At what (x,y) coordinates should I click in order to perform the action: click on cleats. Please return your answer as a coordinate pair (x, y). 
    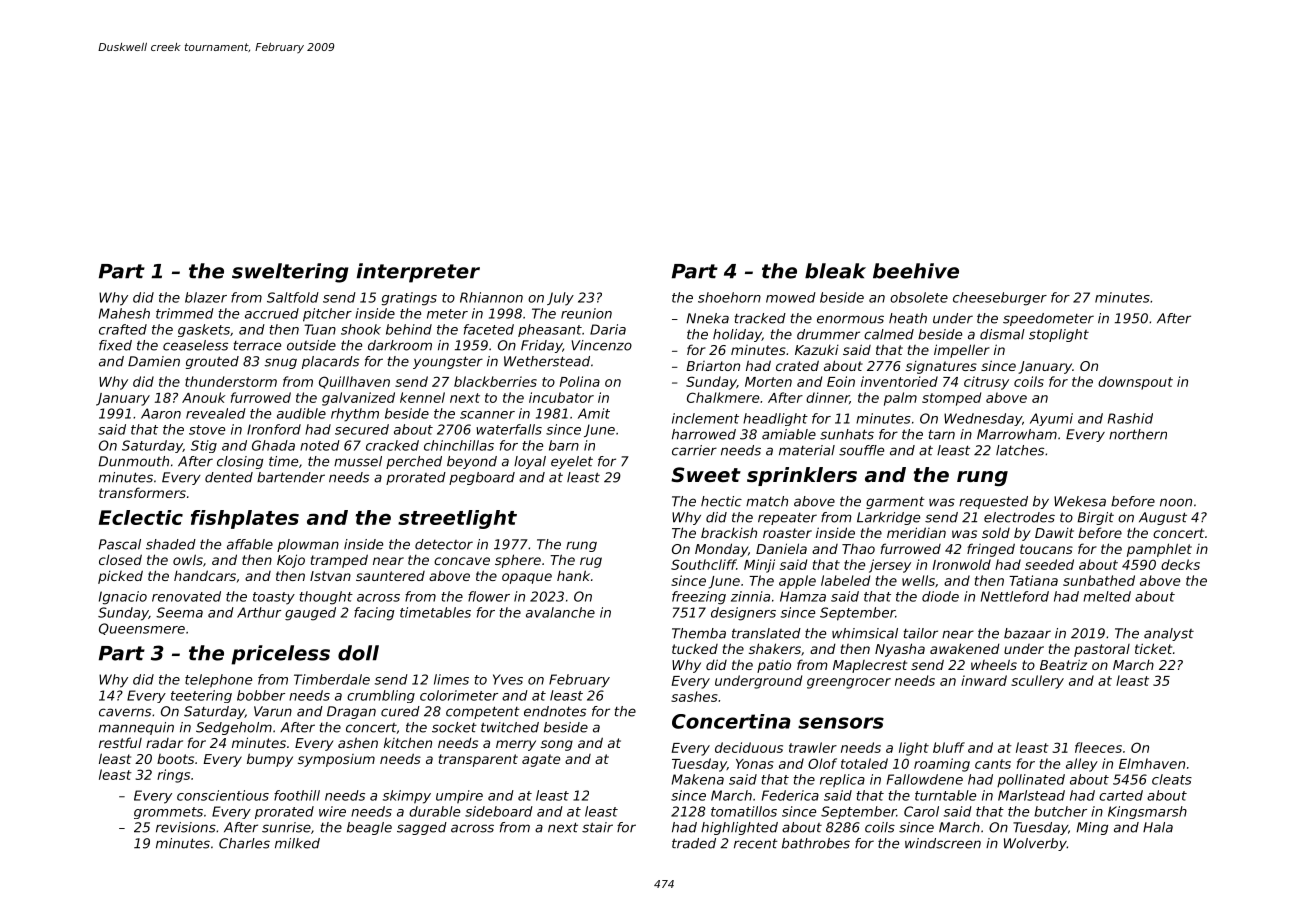
    Looking at the image, I should click on (1172, 779).
